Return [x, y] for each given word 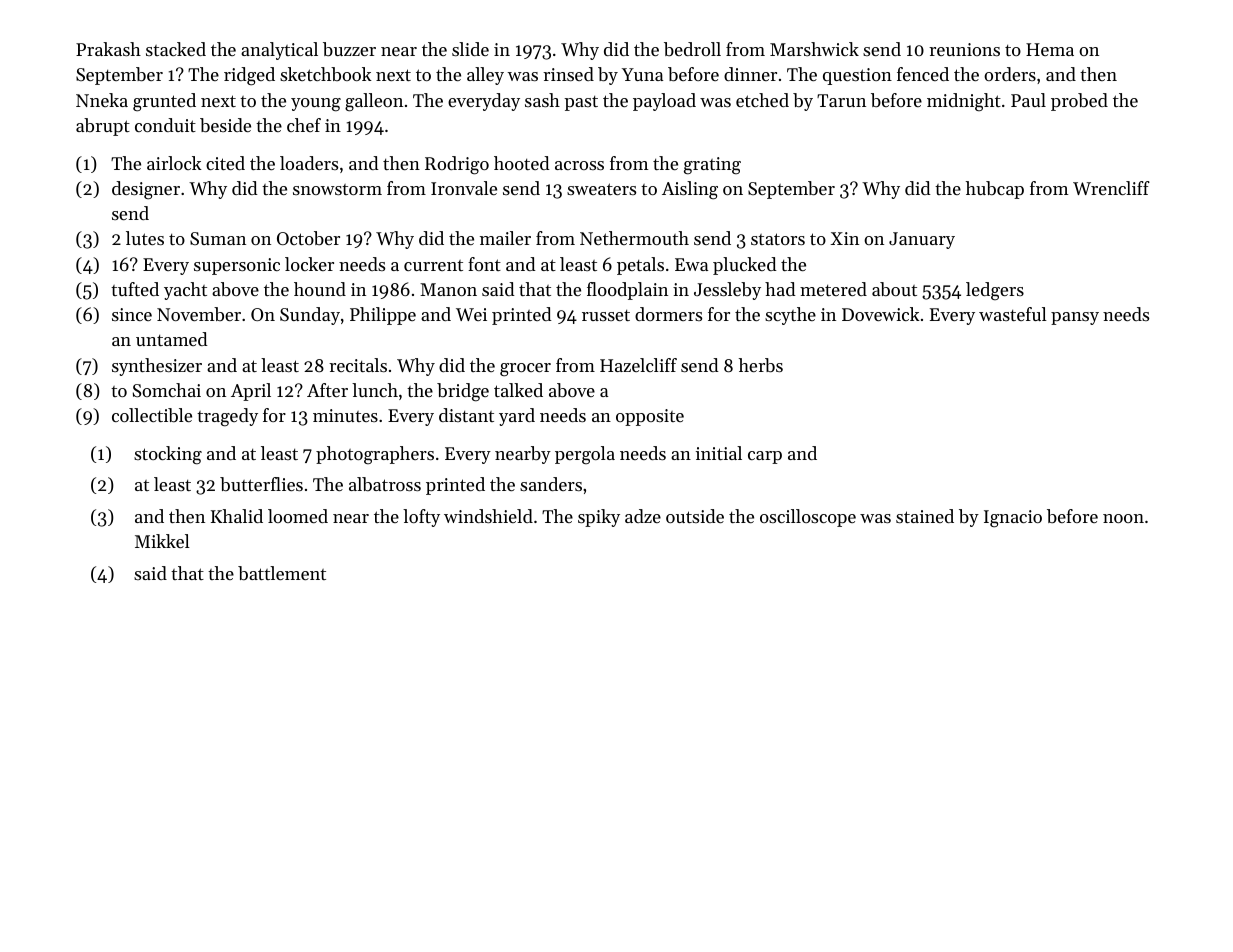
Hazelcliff [638, 365]
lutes [145, 238]
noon [1123, 518]
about [894, 289]
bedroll [692, 49]
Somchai [167, 390]
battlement [282, 573]
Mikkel [162, 541]
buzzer [349, 49]
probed [1079, 102]
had [780, 289]
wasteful [1013, 314]
